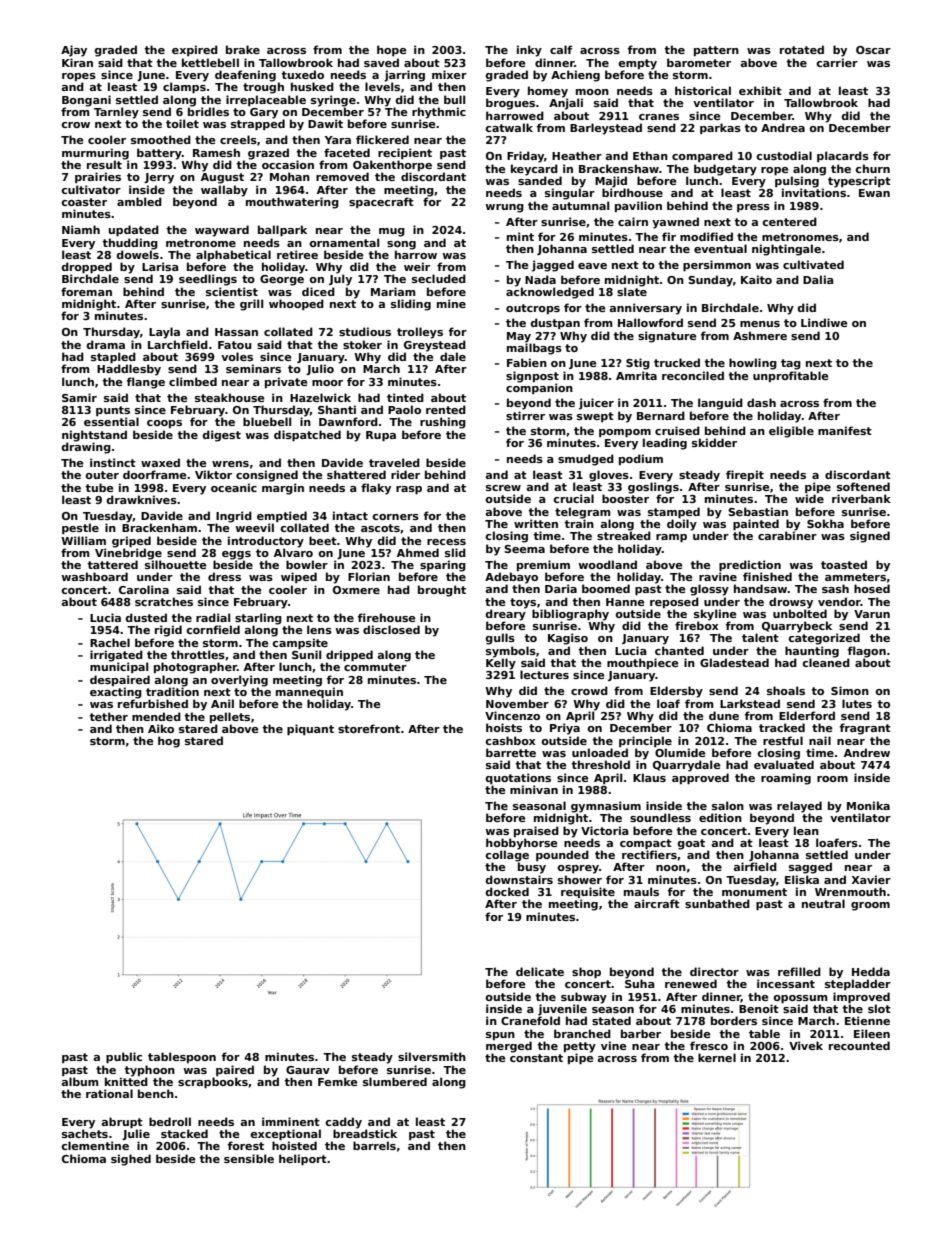 This page has width=952, height=1233. Describe the element at coordinates (879, 1008) in the page. I see `slot` at that location.
